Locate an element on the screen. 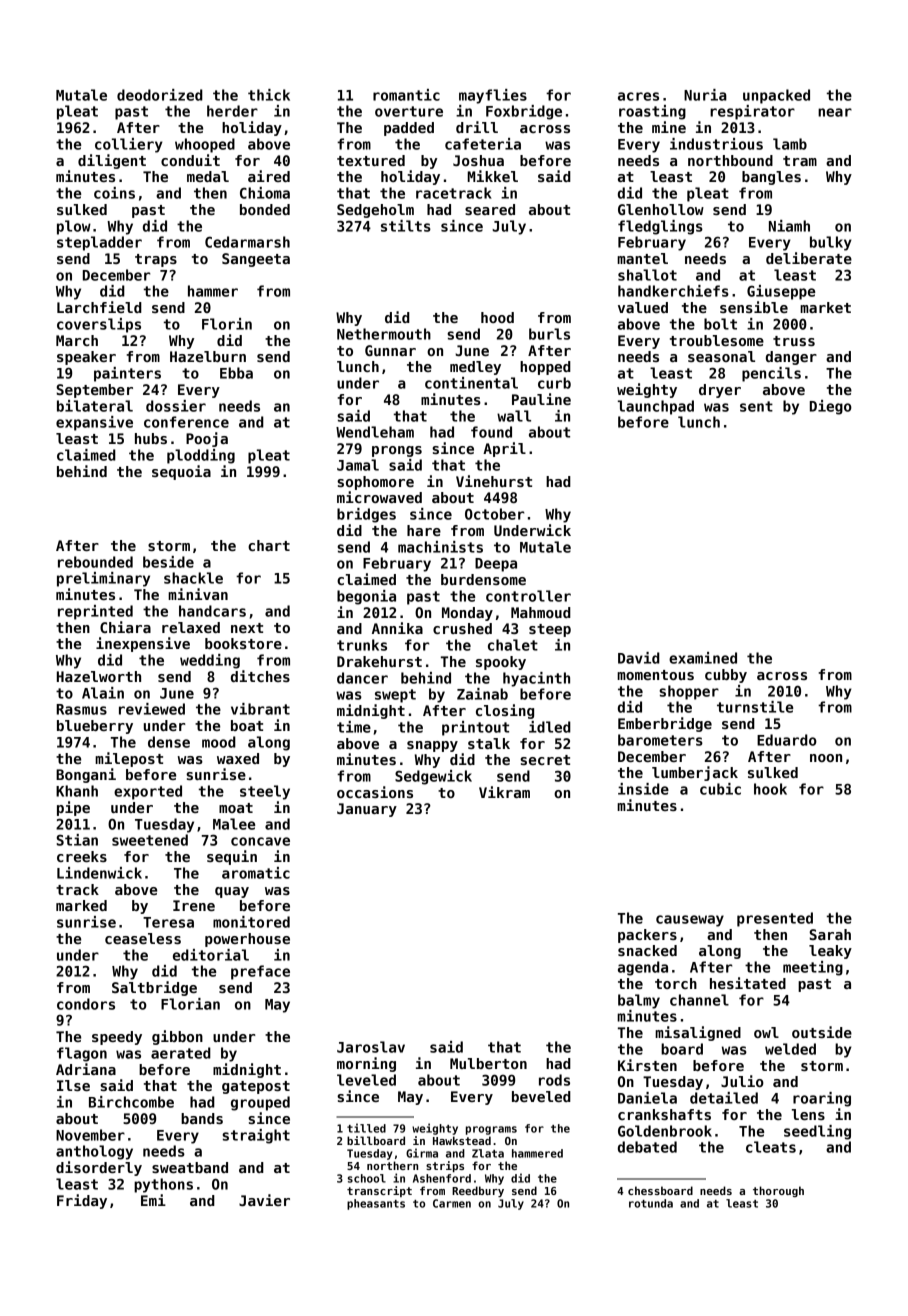  romantic is located at coordinates (406, 95).
